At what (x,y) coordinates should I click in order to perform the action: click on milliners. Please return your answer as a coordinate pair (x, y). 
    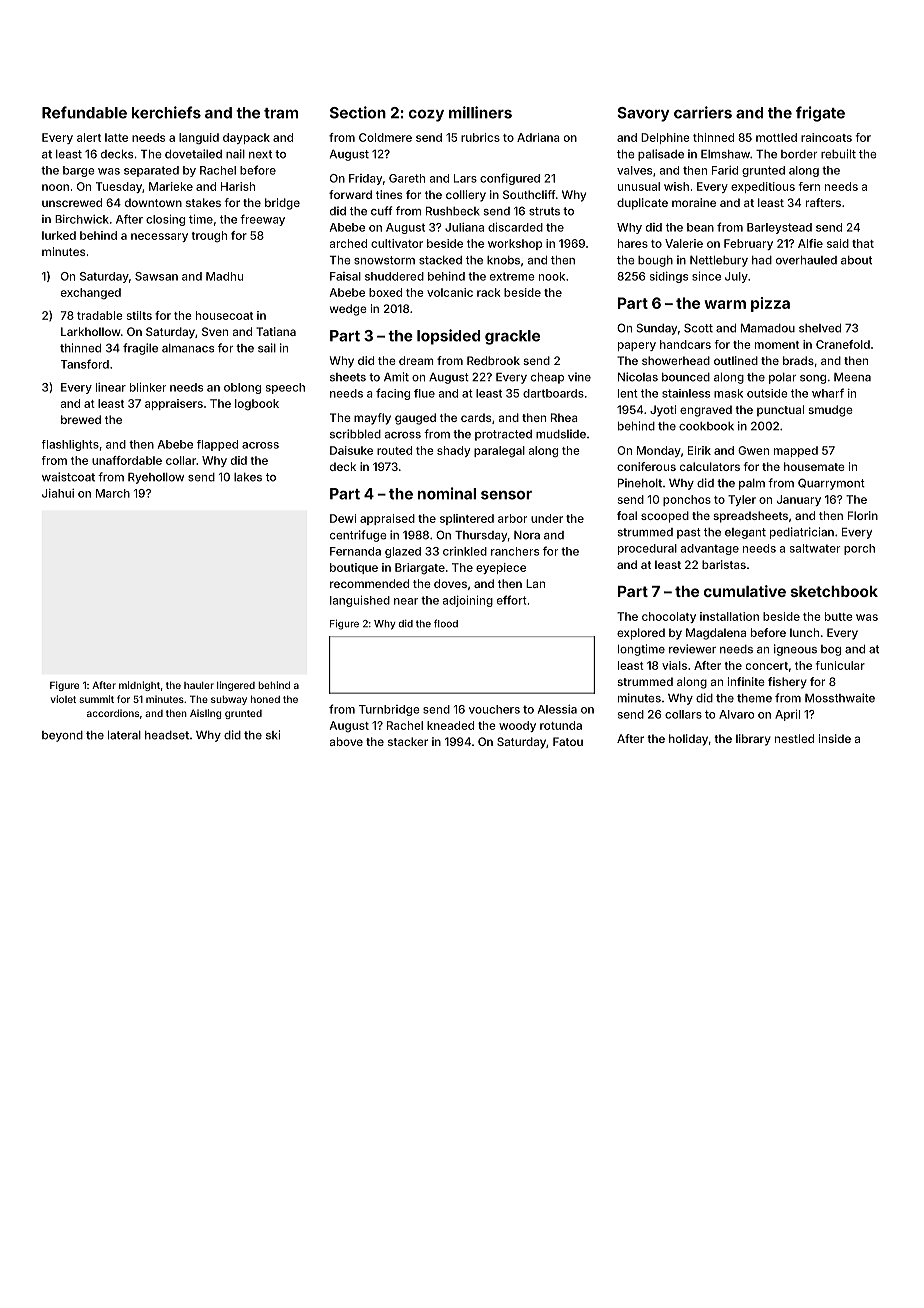
    Looking at the image, I should click on (480, 112).
